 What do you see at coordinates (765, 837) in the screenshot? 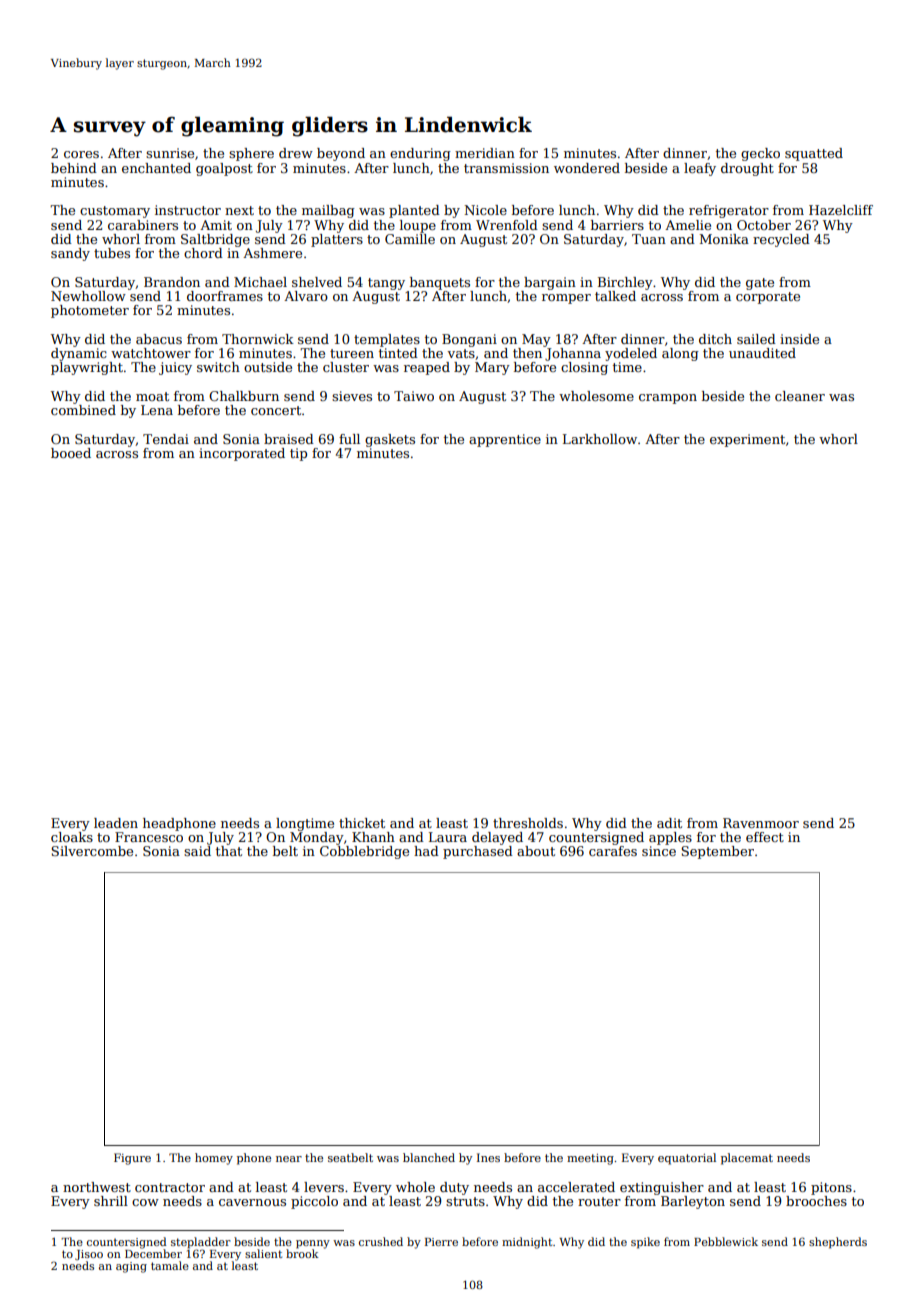
I see `effect` at bounding box center [765, 837].
